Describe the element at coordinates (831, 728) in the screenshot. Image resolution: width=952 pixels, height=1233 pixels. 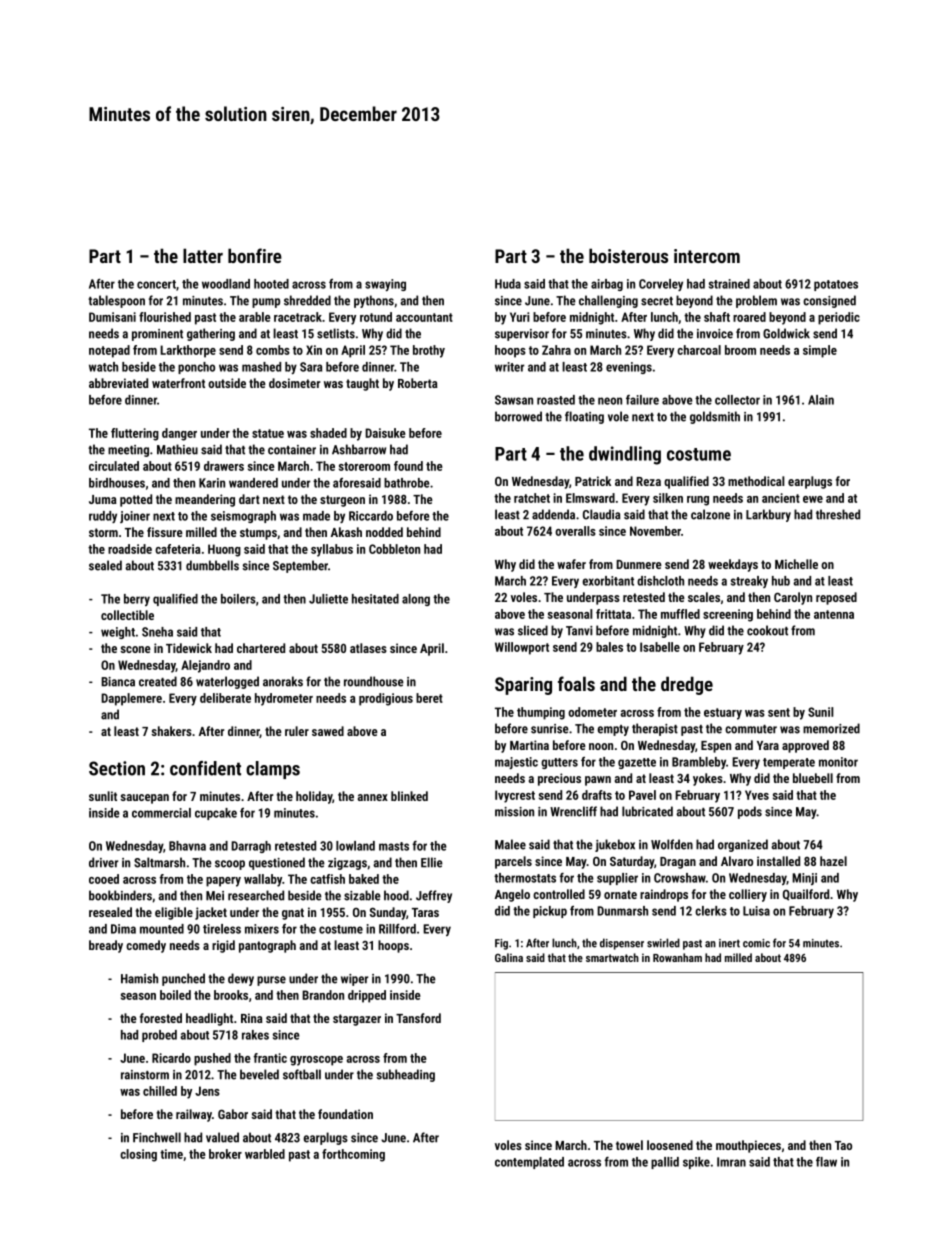
I see `memorized` at that location.
